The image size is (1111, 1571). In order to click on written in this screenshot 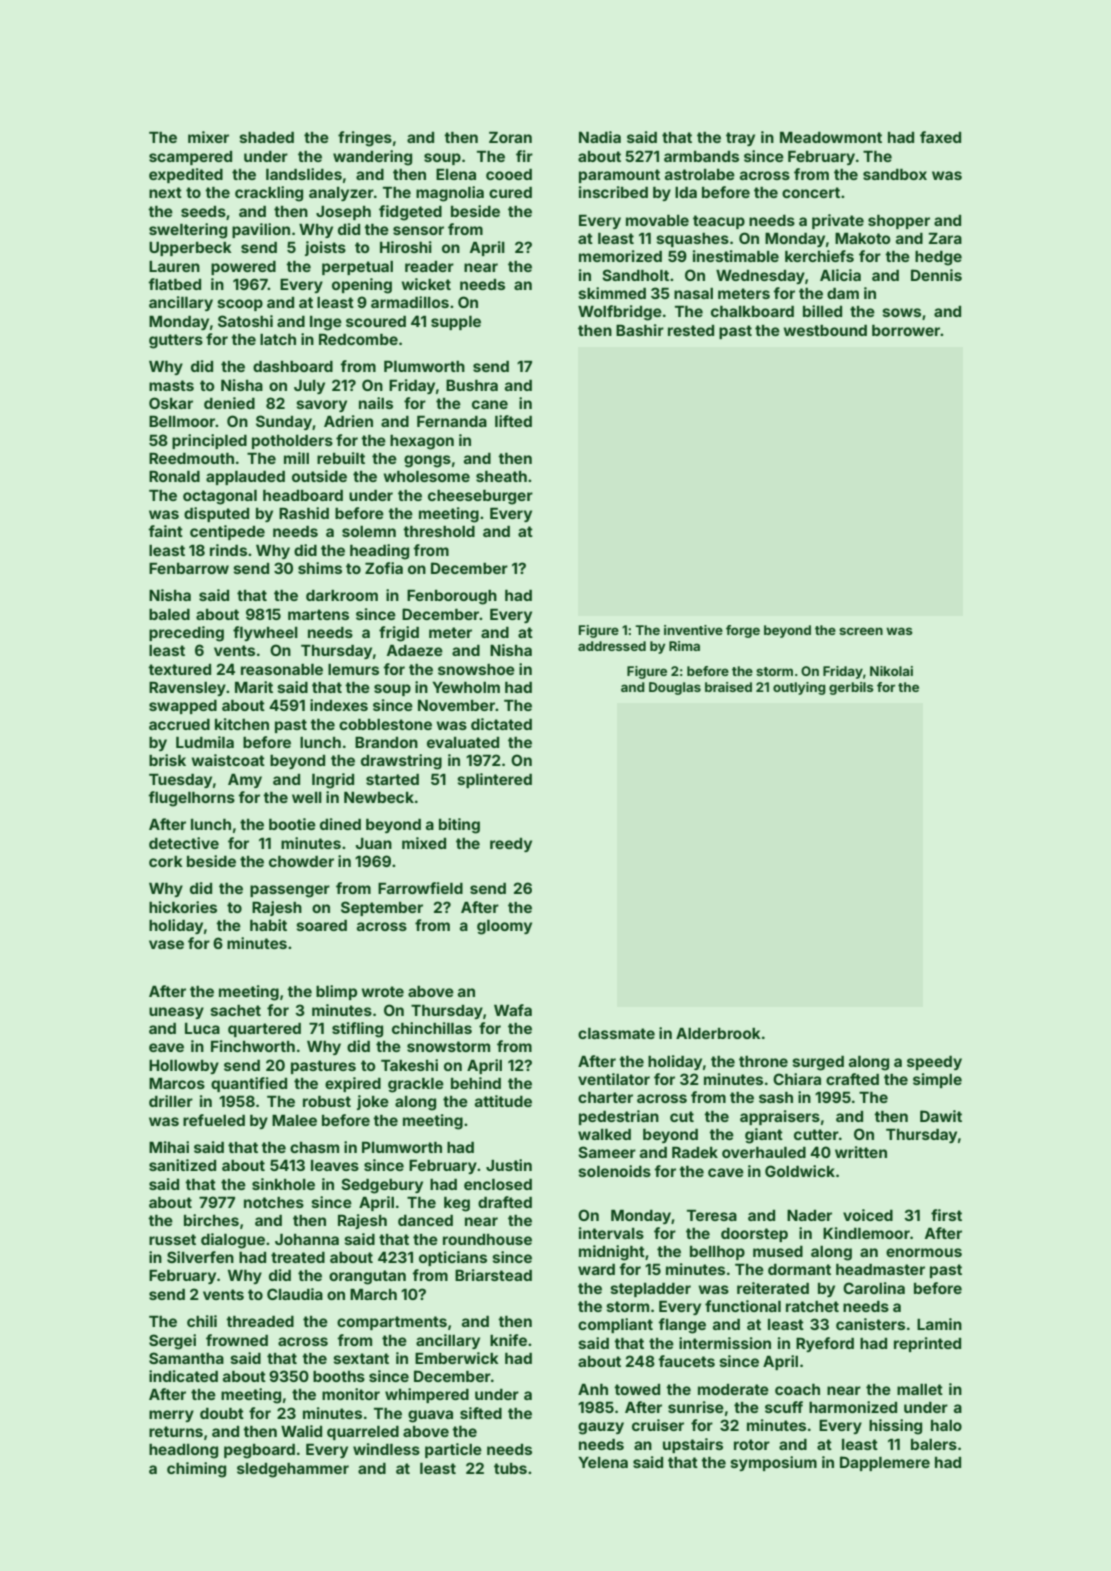, I will do `click(861, 1152)`.
